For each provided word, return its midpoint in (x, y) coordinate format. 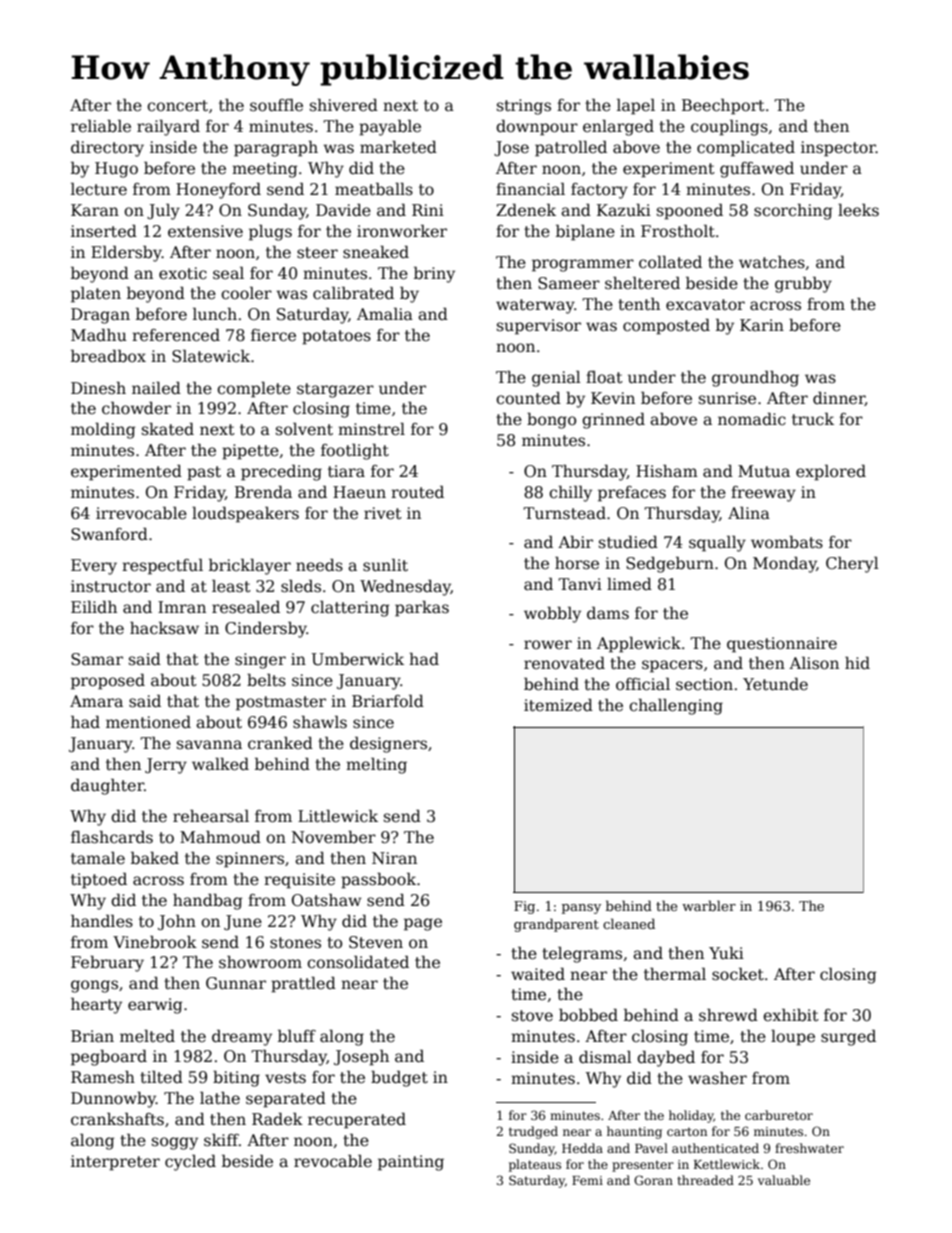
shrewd (728, 1015)
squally (717, 543)
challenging (676, 706)
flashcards (112, 837)
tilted (161, 1077)
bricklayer (250, 567)
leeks (858, 210)
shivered (344, 104)
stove (532, 1015)
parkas (422, 609)
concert (177, 106)
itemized (558, 705)
